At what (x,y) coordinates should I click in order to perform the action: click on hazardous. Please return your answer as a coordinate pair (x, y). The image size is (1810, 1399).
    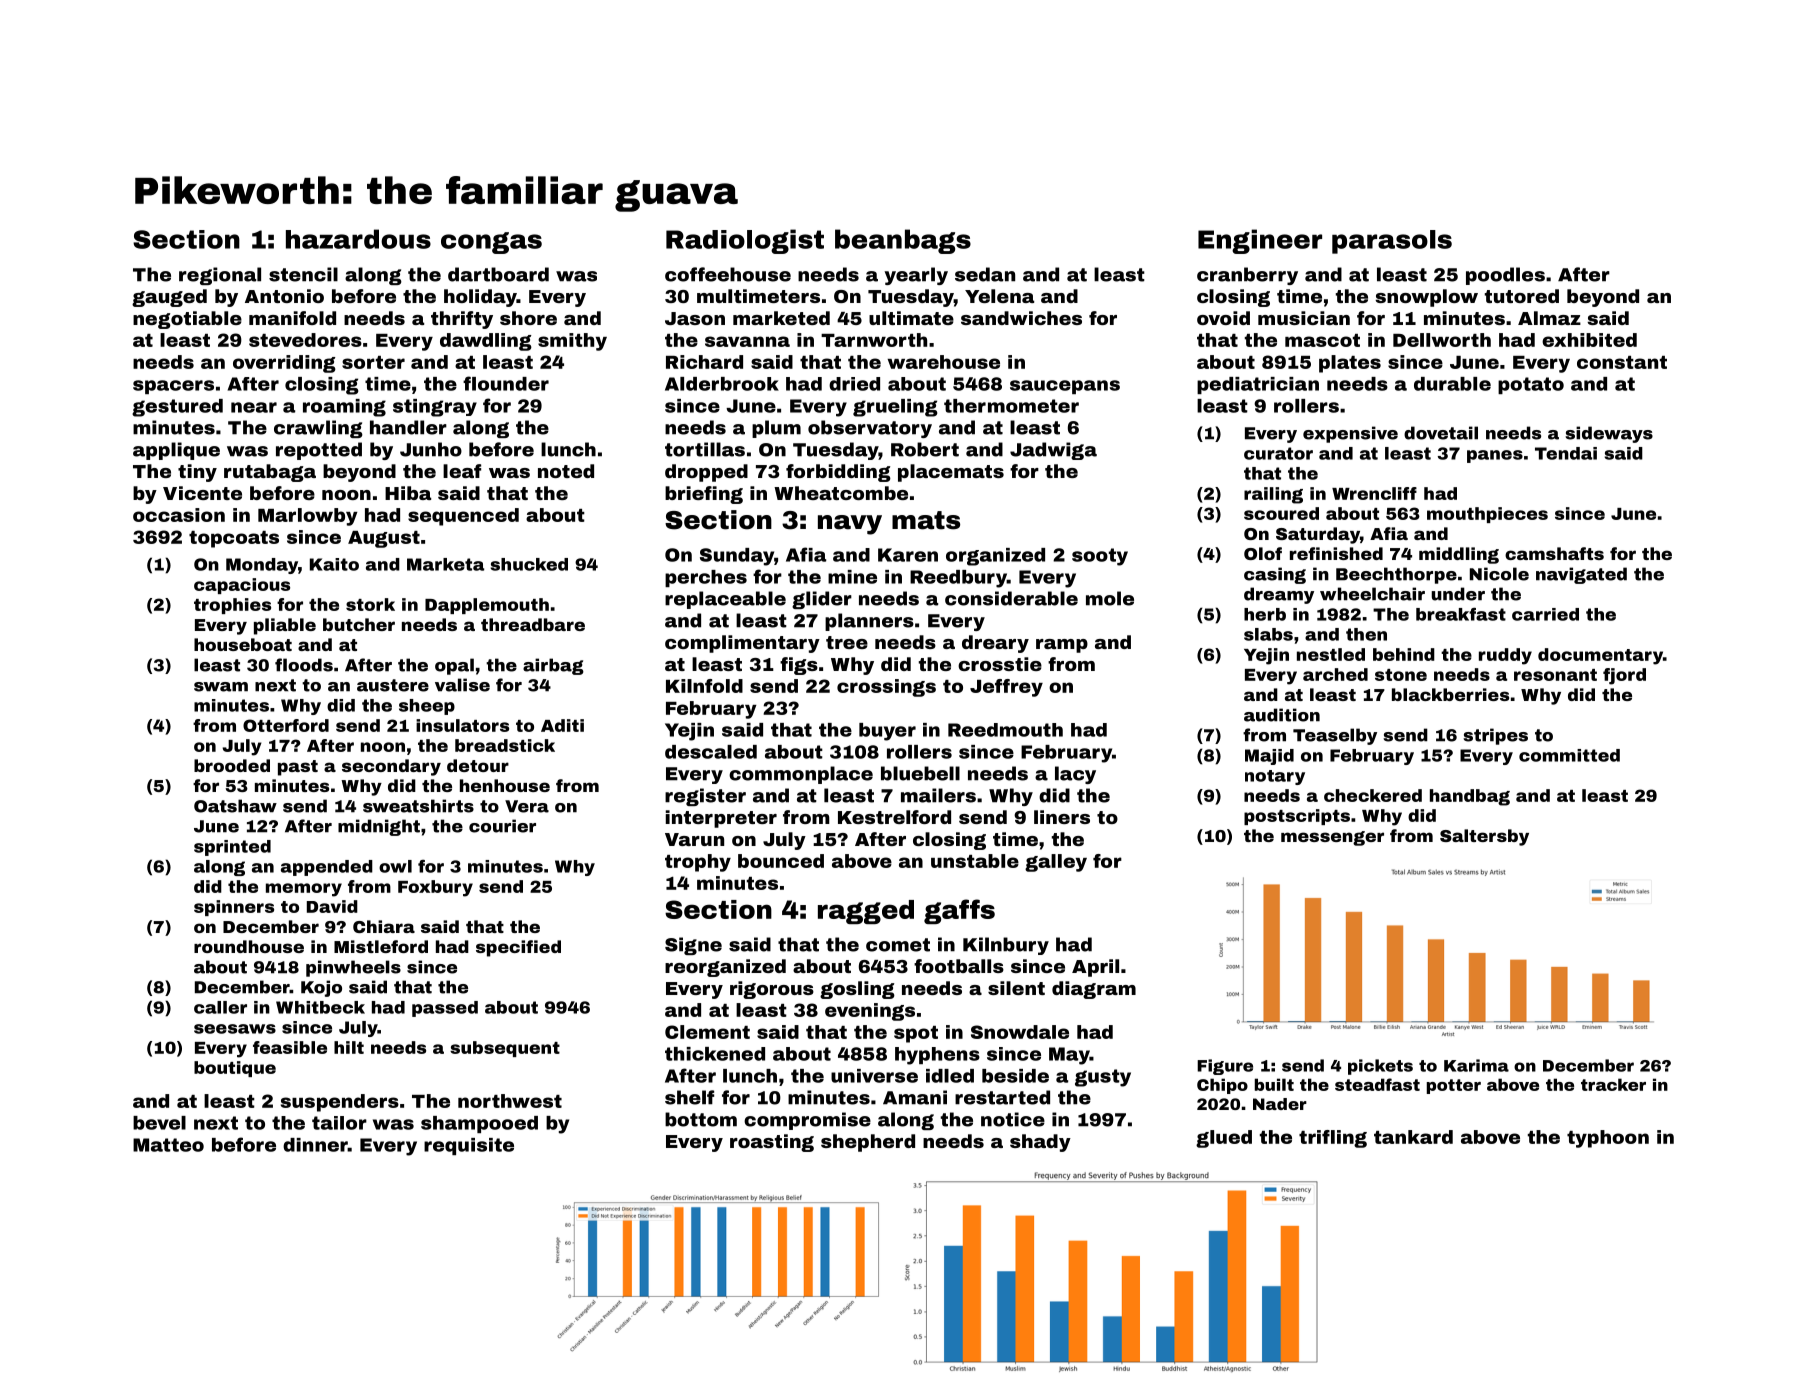
    Looking at the image, I should click on (358, 239).
